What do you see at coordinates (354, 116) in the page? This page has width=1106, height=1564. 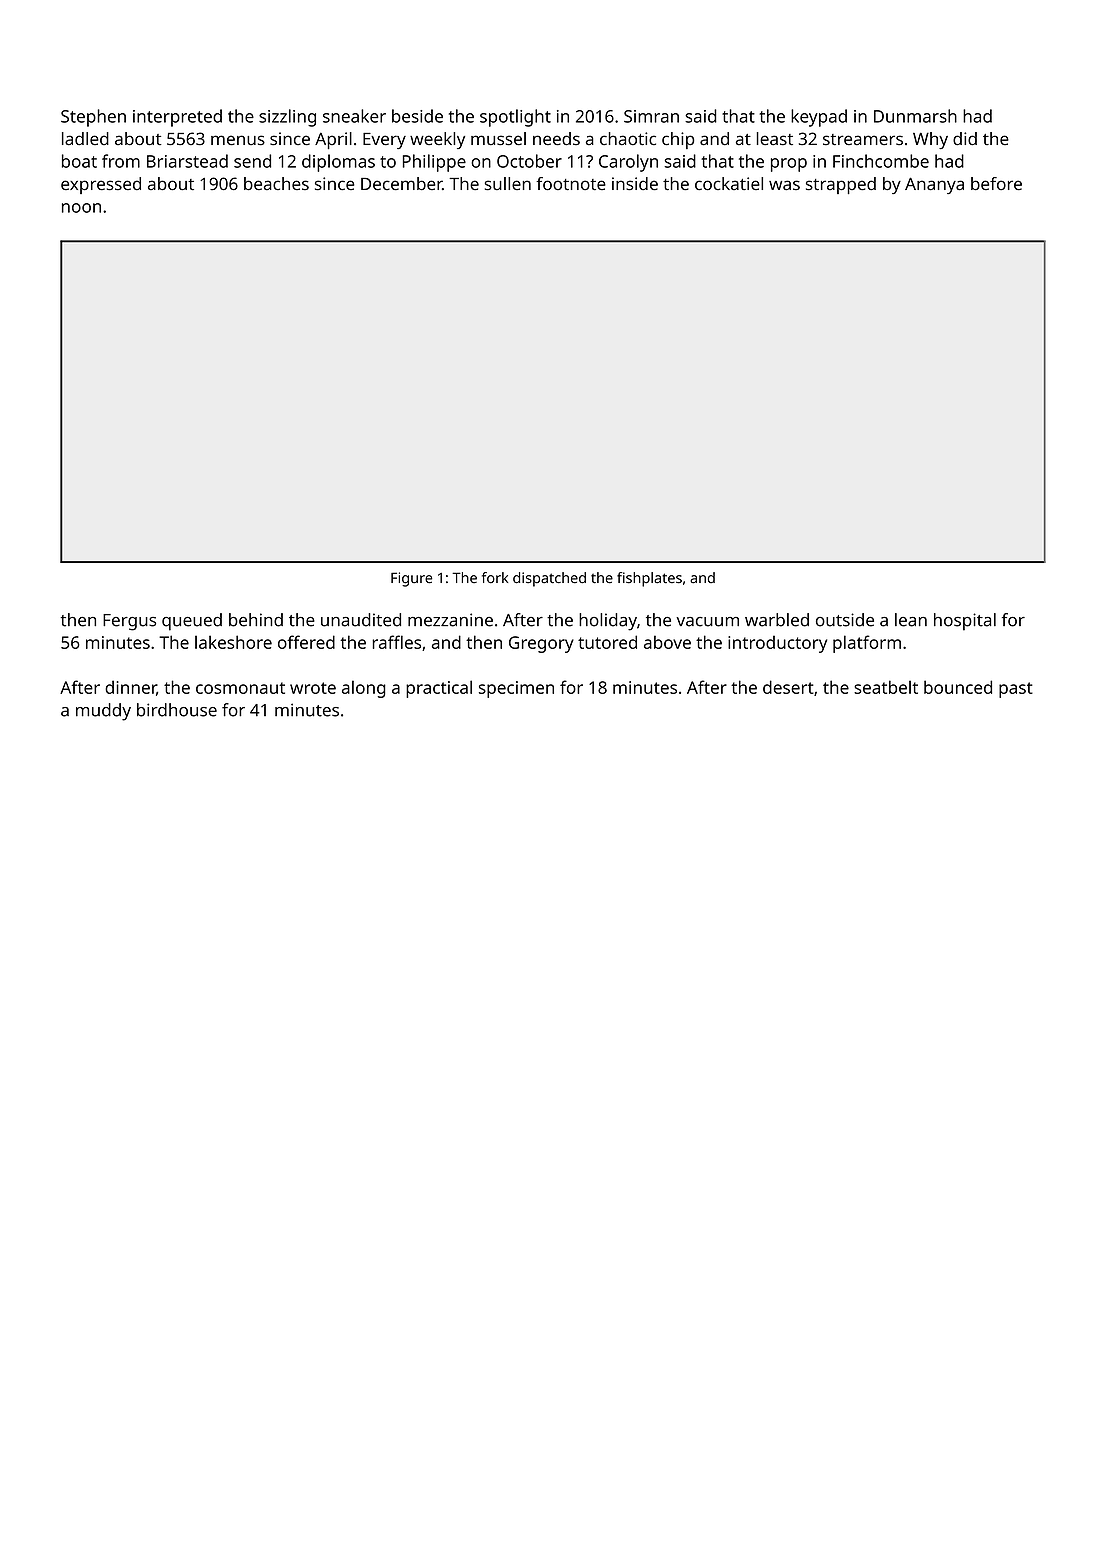 I see `sneaker` at bounding box center [354, 116].
